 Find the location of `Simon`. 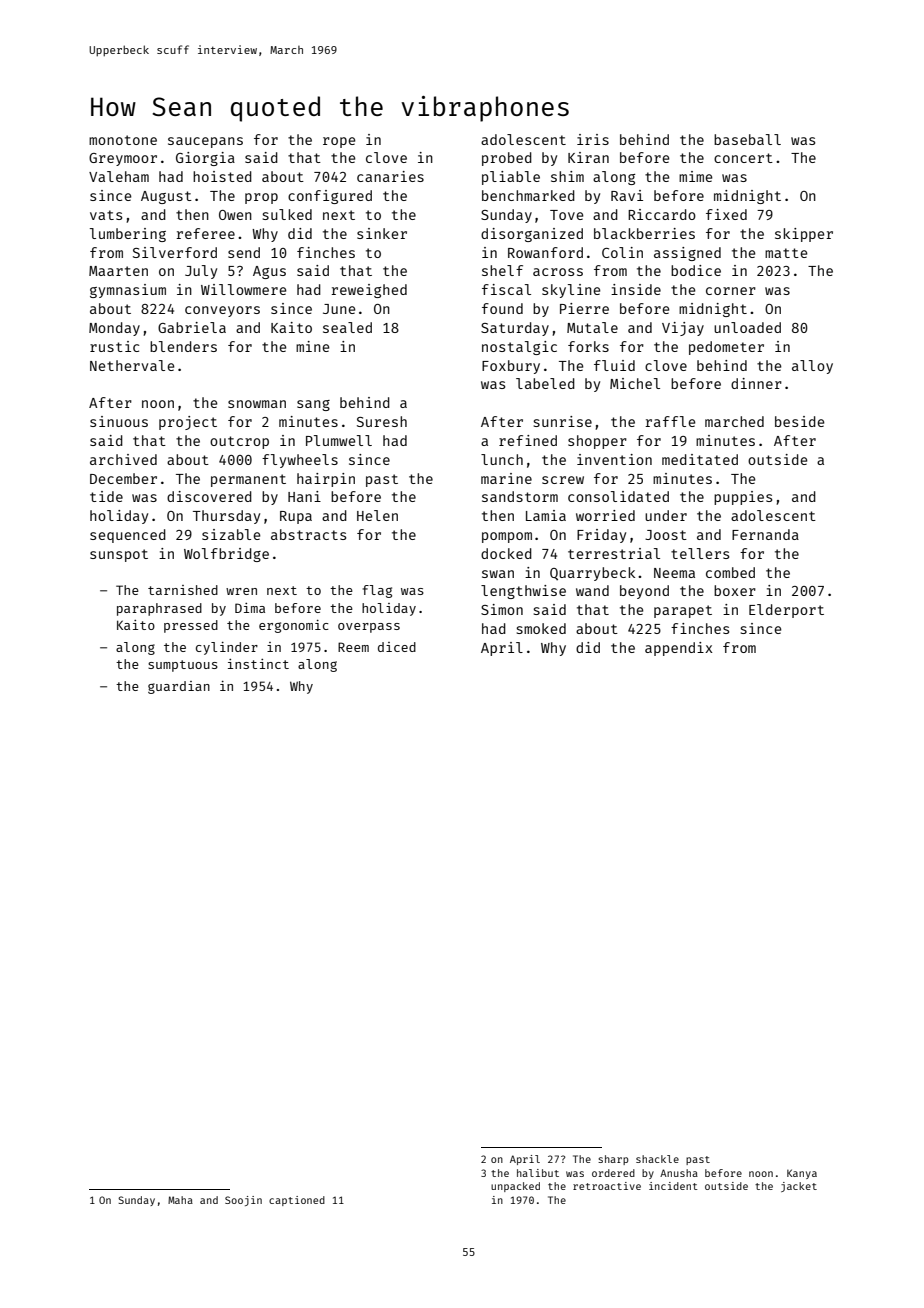

Simon is located at coordinates (502, 609).
